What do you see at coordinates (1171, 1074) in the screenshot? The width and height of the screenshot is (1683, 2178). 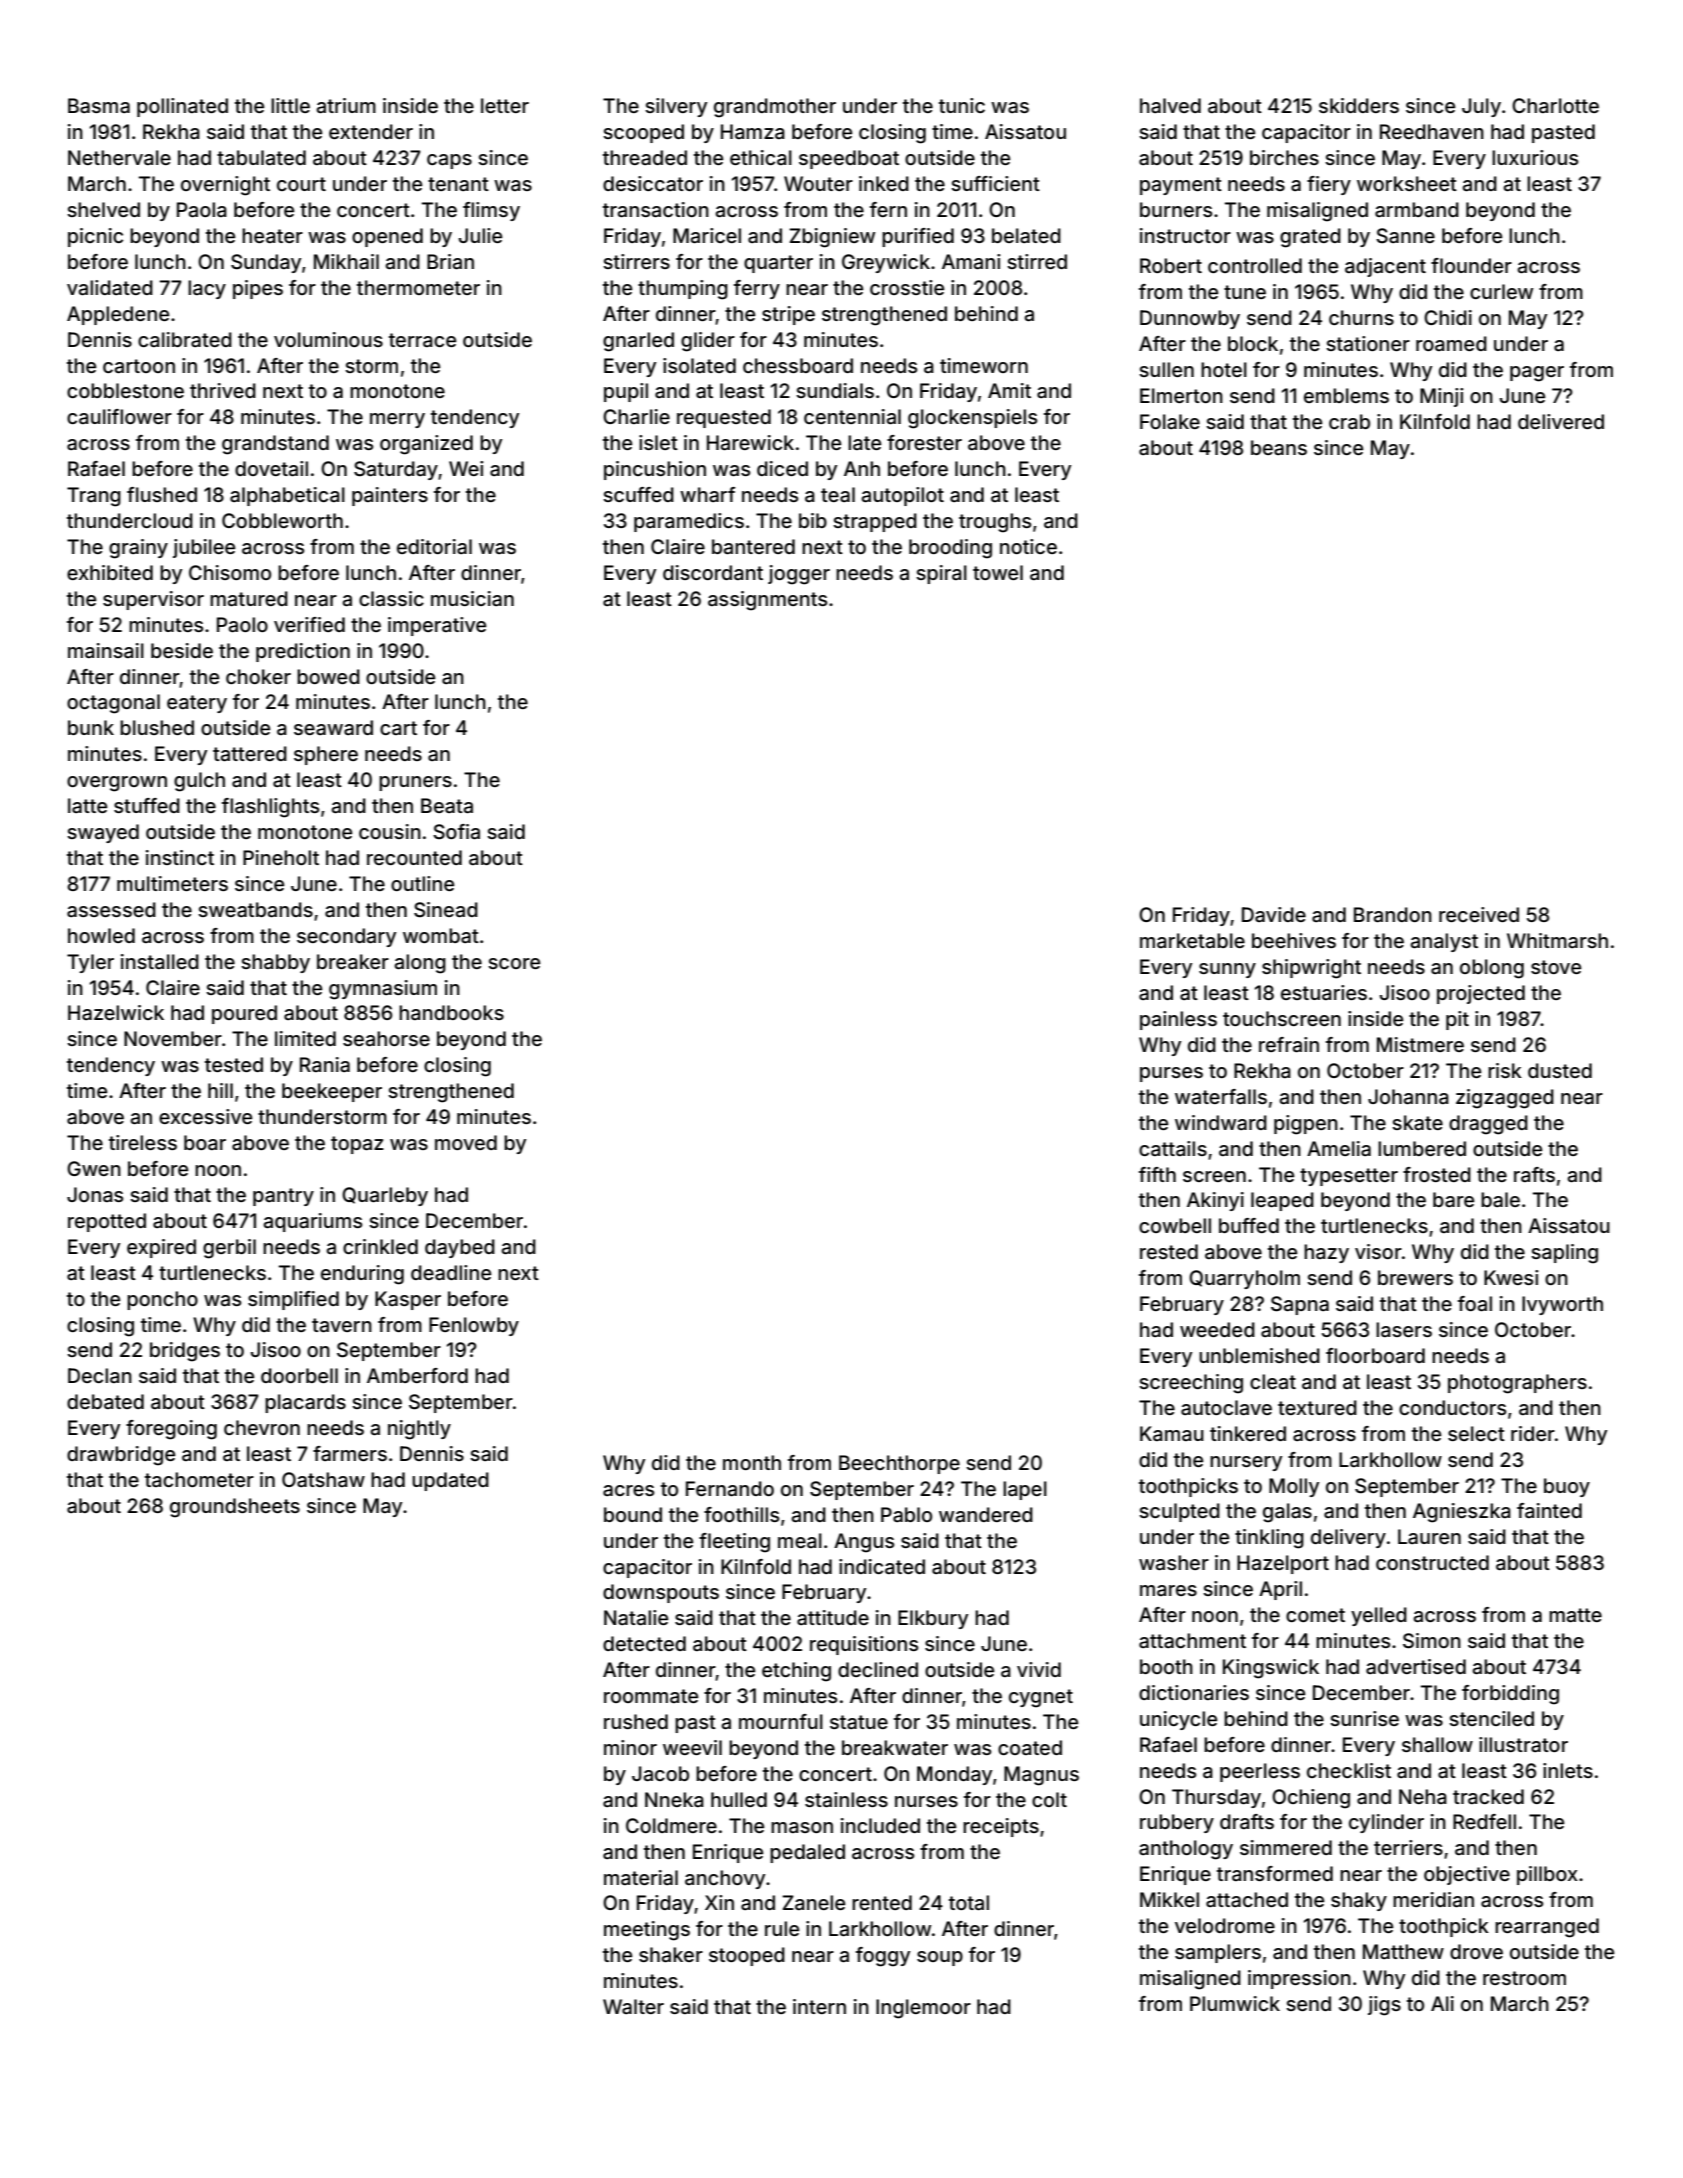 I see `purses` at bounding box center [1171, 1074].
